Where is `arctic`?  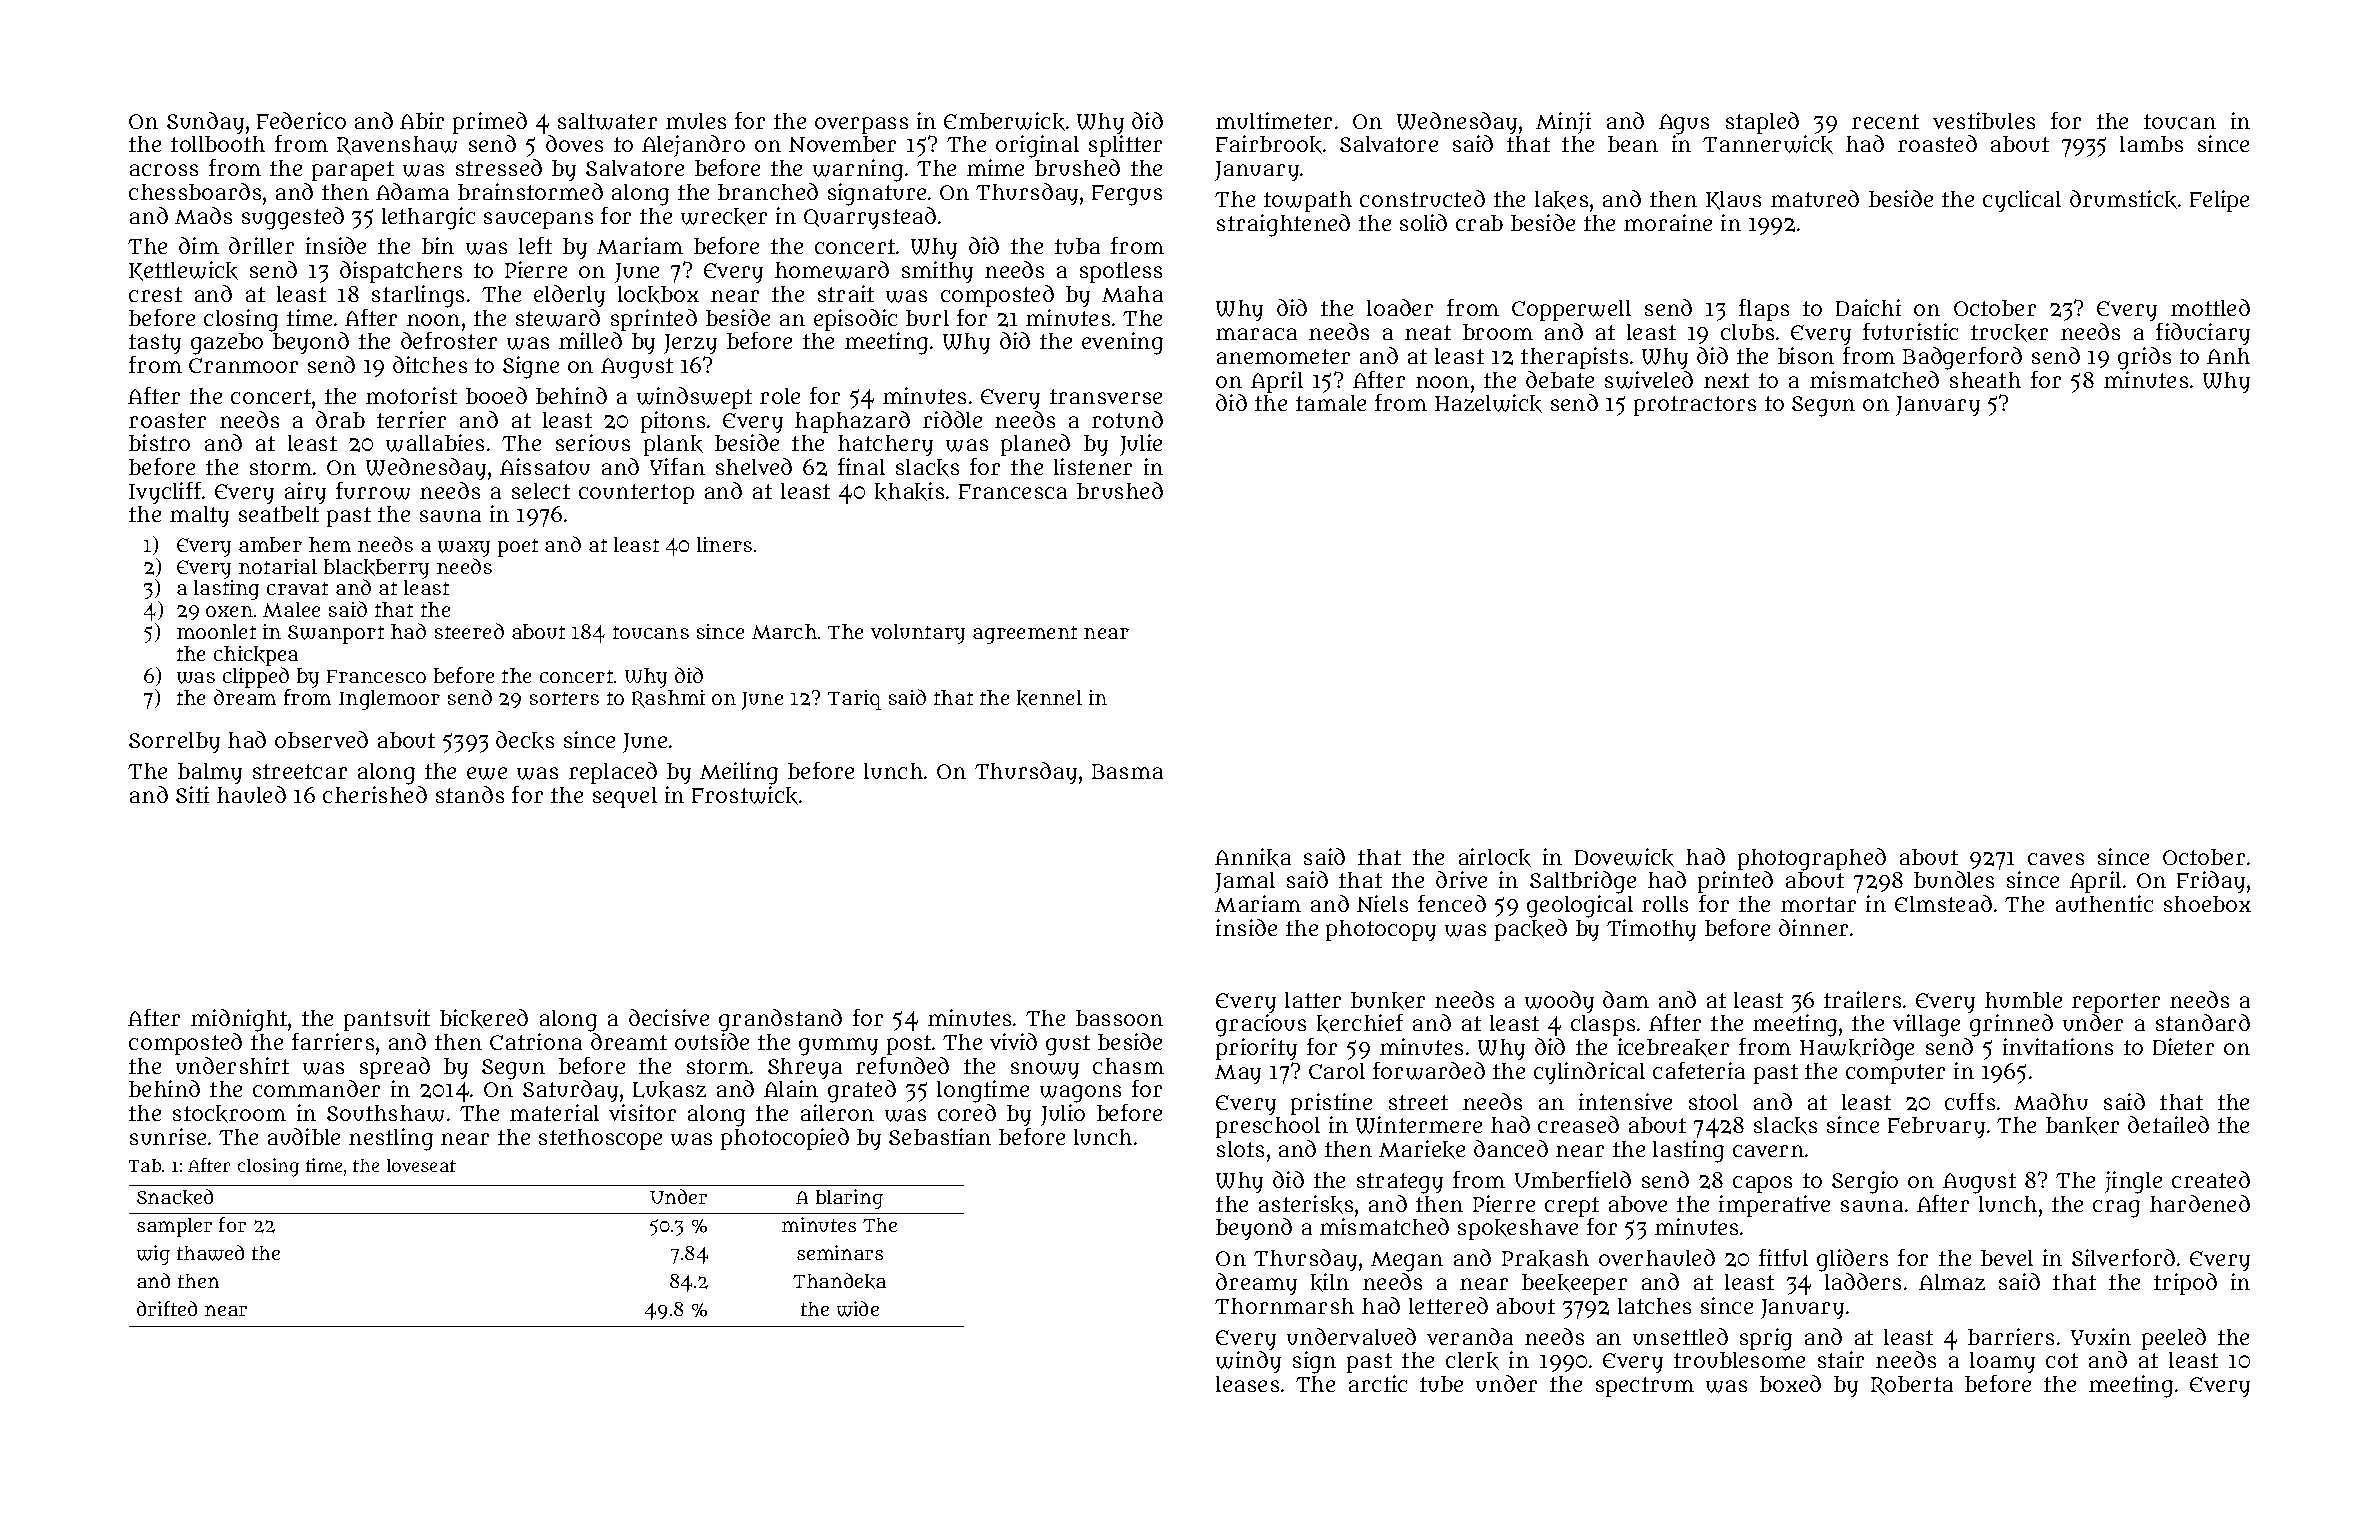
arctic is located at coordinates (1378, 1383).
